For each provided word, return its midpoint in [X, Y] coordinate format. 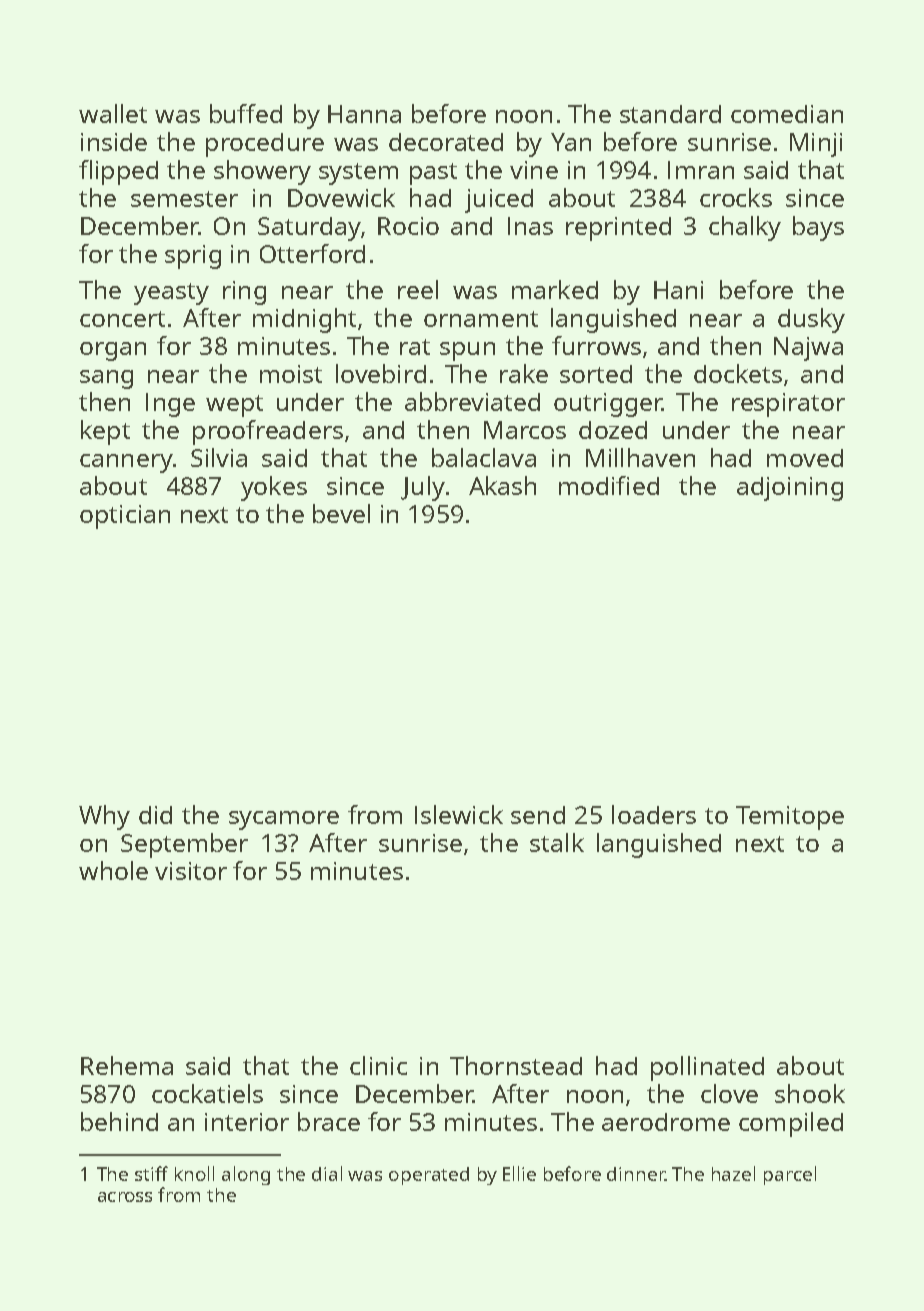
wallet [113, 113]
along [246, 1175]
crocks [736, 197]
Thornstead [516, 1065]
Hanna [364, 114]
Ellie [519, 1173]
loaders [654, 814]
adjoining [790, 489]
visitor [191, 871]
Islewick [459, 814]
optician [125, 517]
